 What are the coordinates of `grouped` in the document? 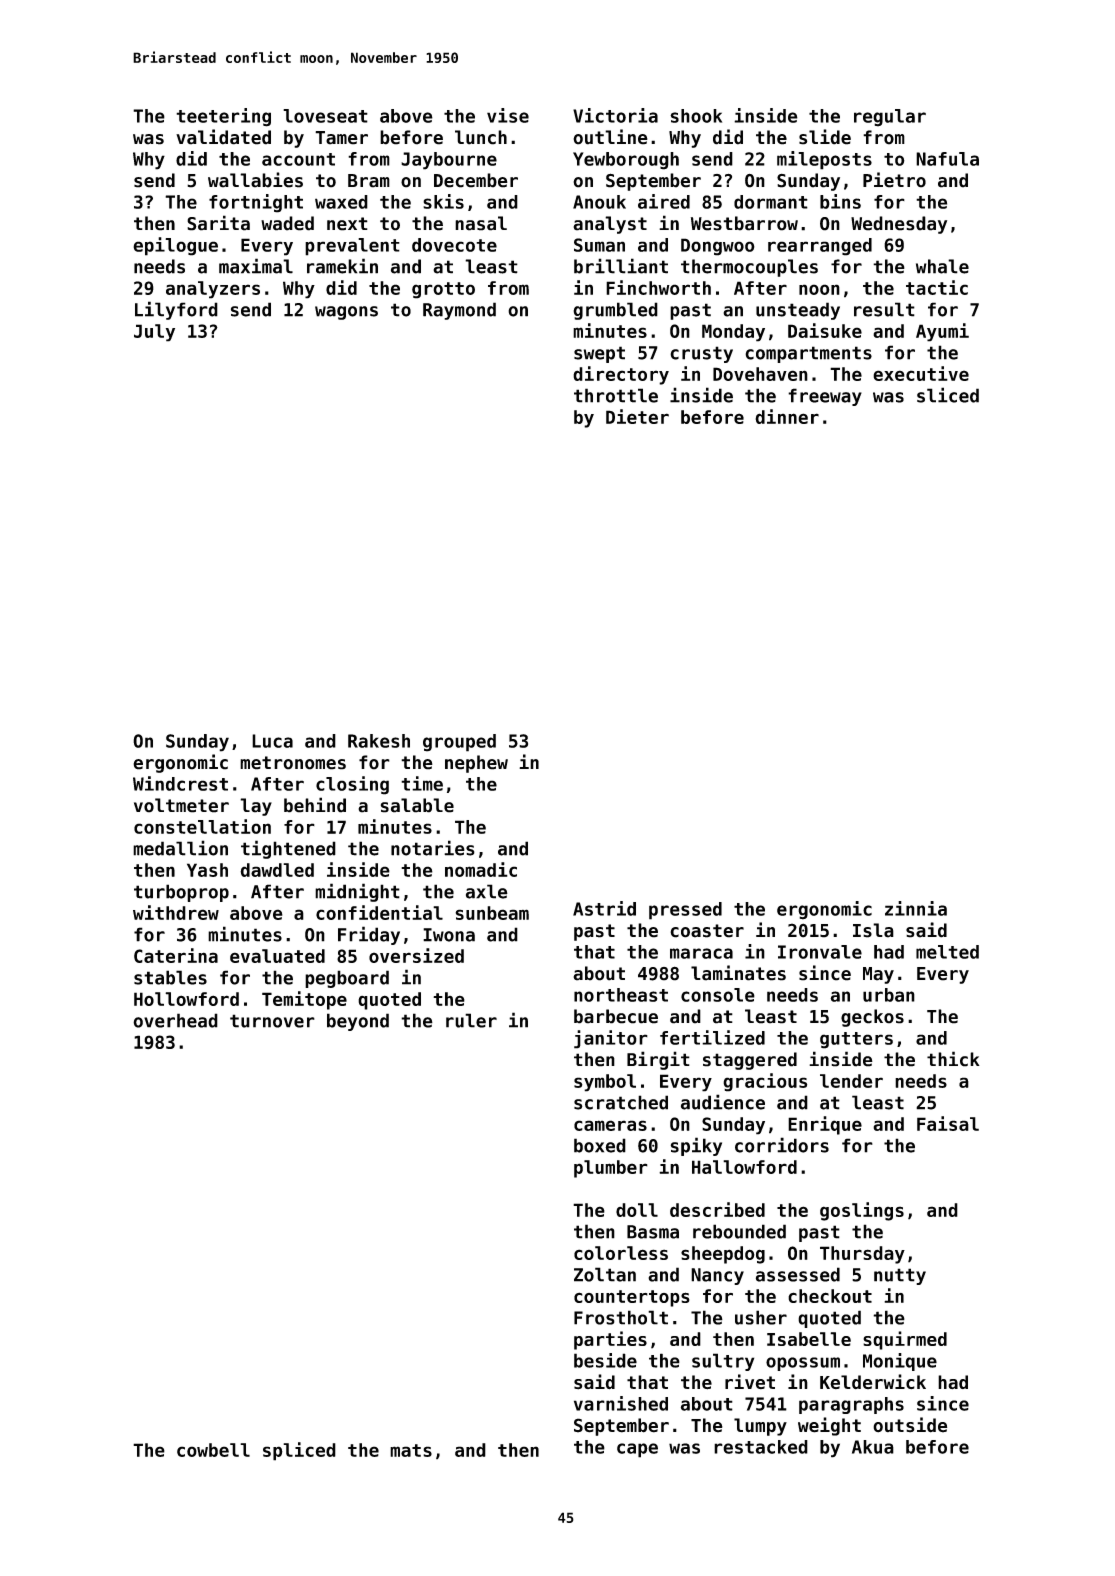 It's located at (459, 743).
